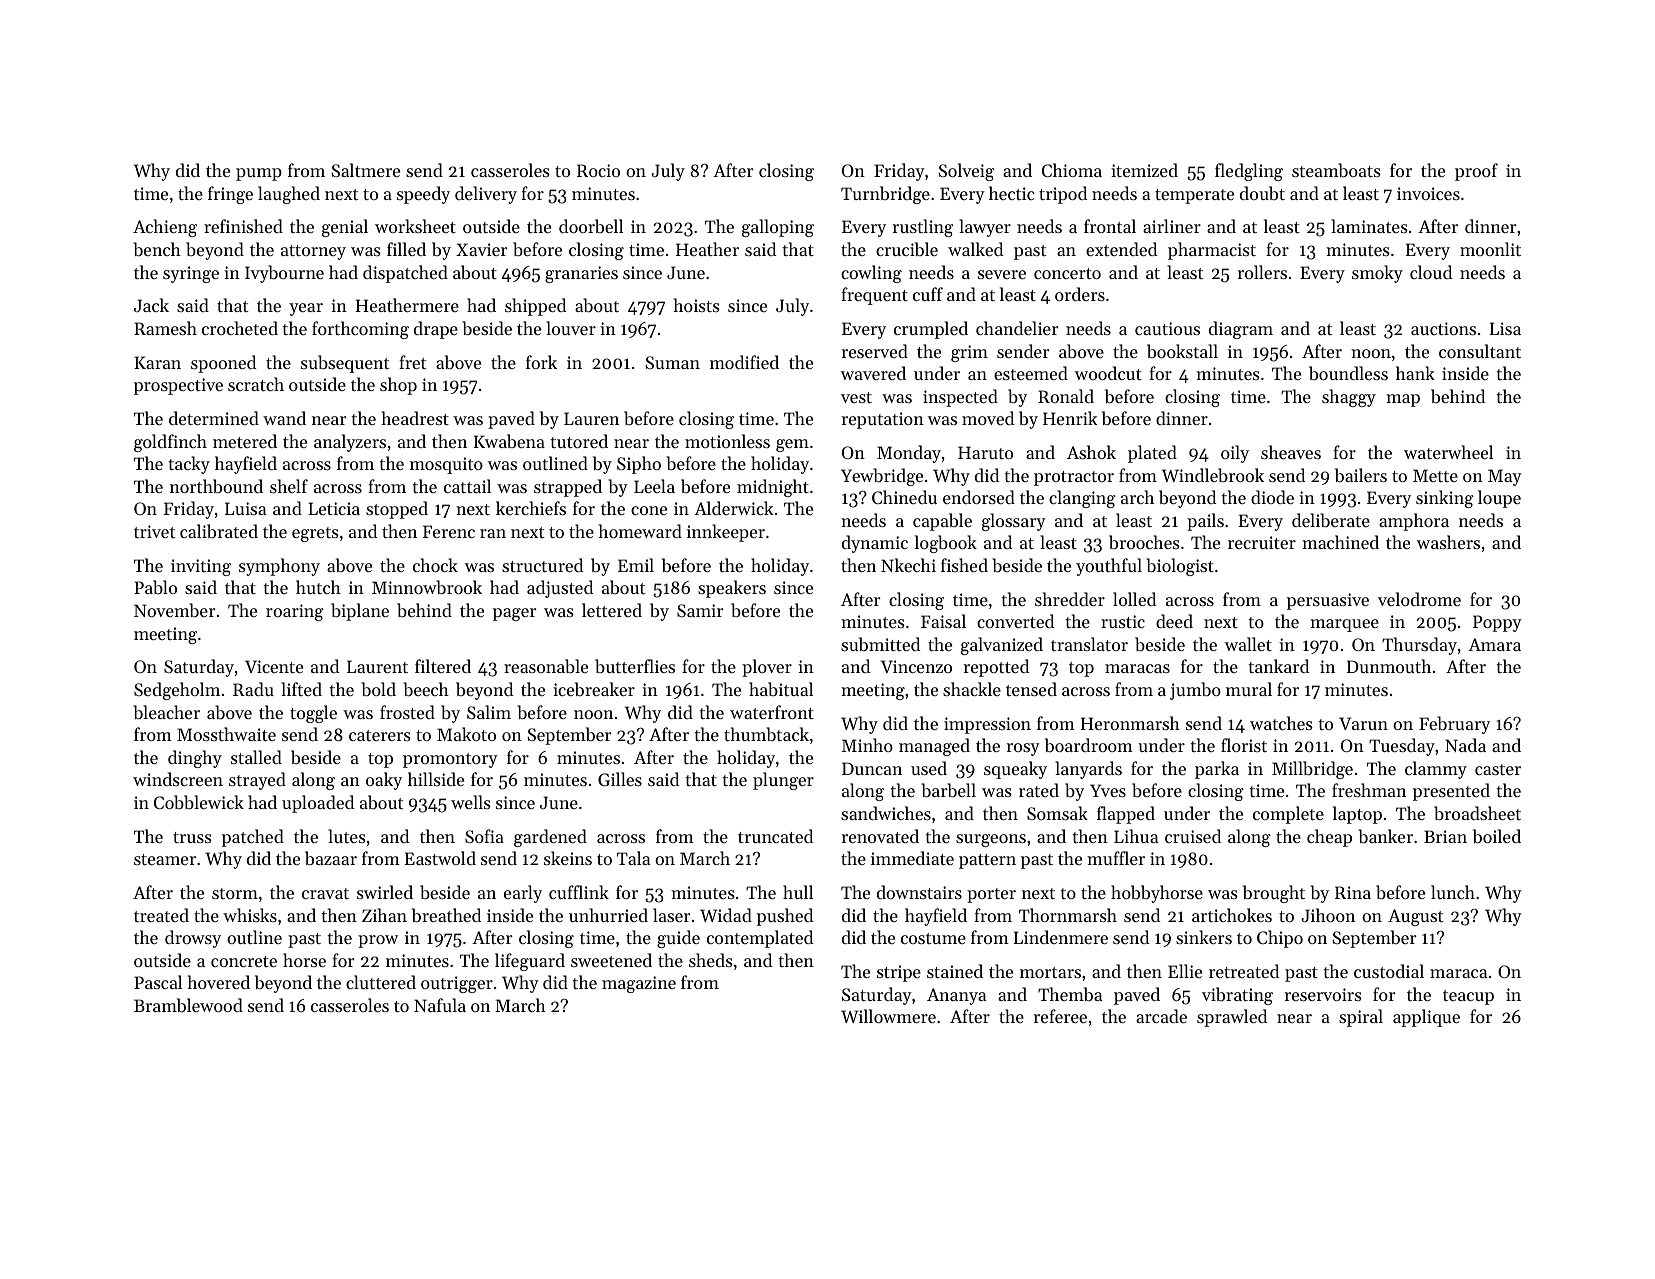  What do you see at coordinates (1182, 351) in the screenshot?
I see `bookstall` at bounding box center [1182, 351].
